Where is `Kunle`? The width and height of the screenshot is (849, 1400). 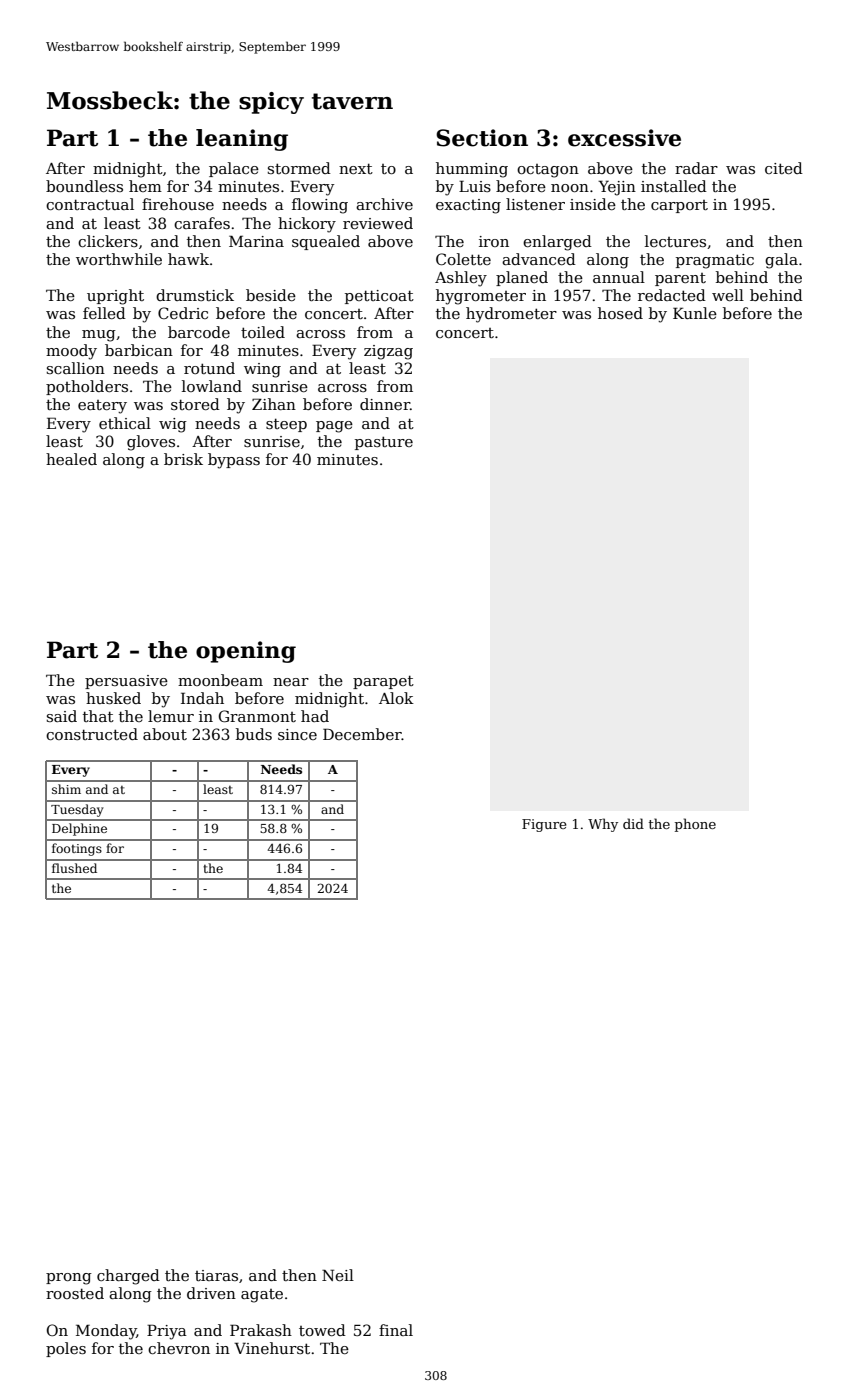
Kunle is located at coordinates (695, 313).
